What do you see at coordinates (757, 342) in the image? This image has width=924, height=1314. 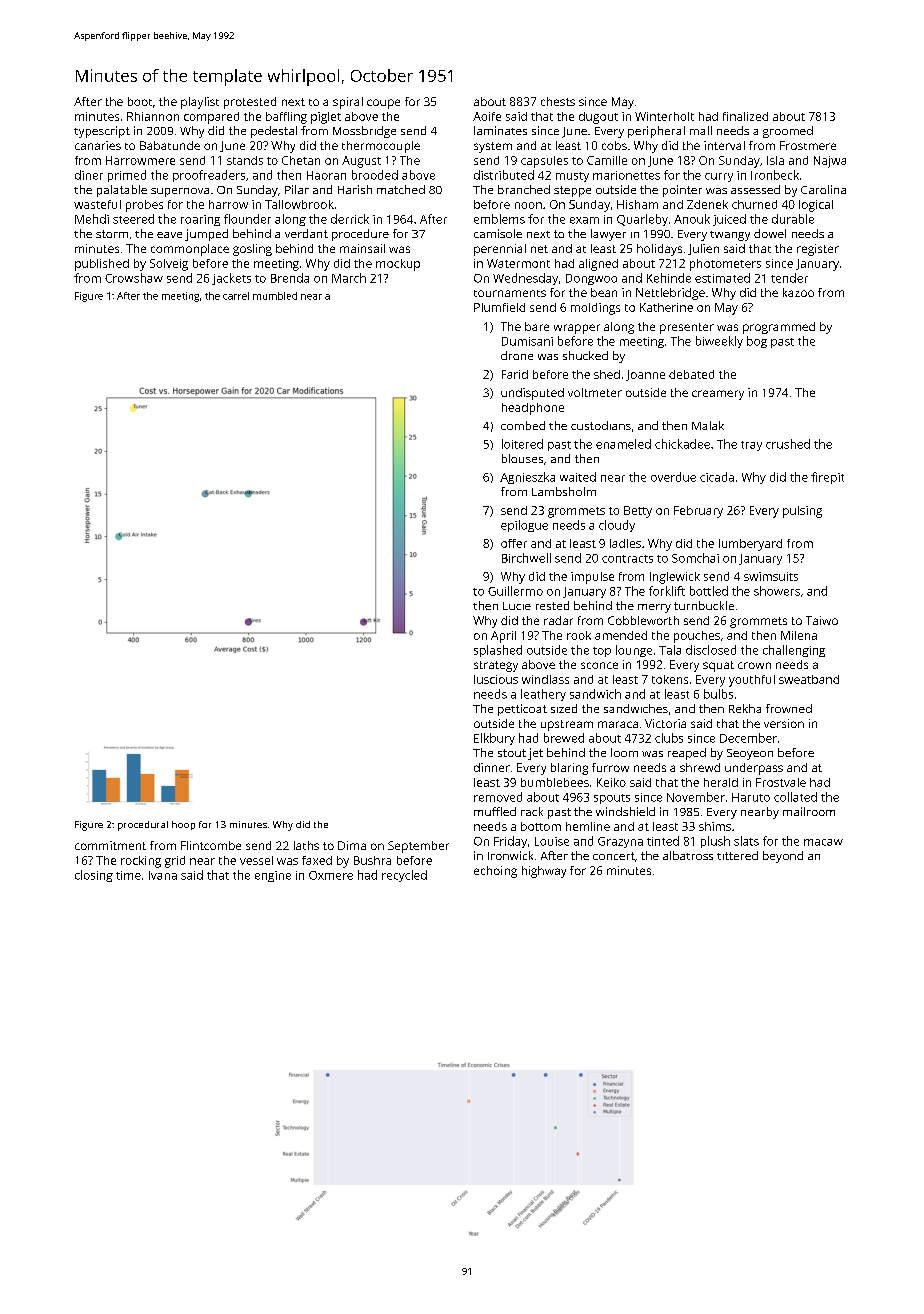 I see `bog` at bounding box center [757, 342].
